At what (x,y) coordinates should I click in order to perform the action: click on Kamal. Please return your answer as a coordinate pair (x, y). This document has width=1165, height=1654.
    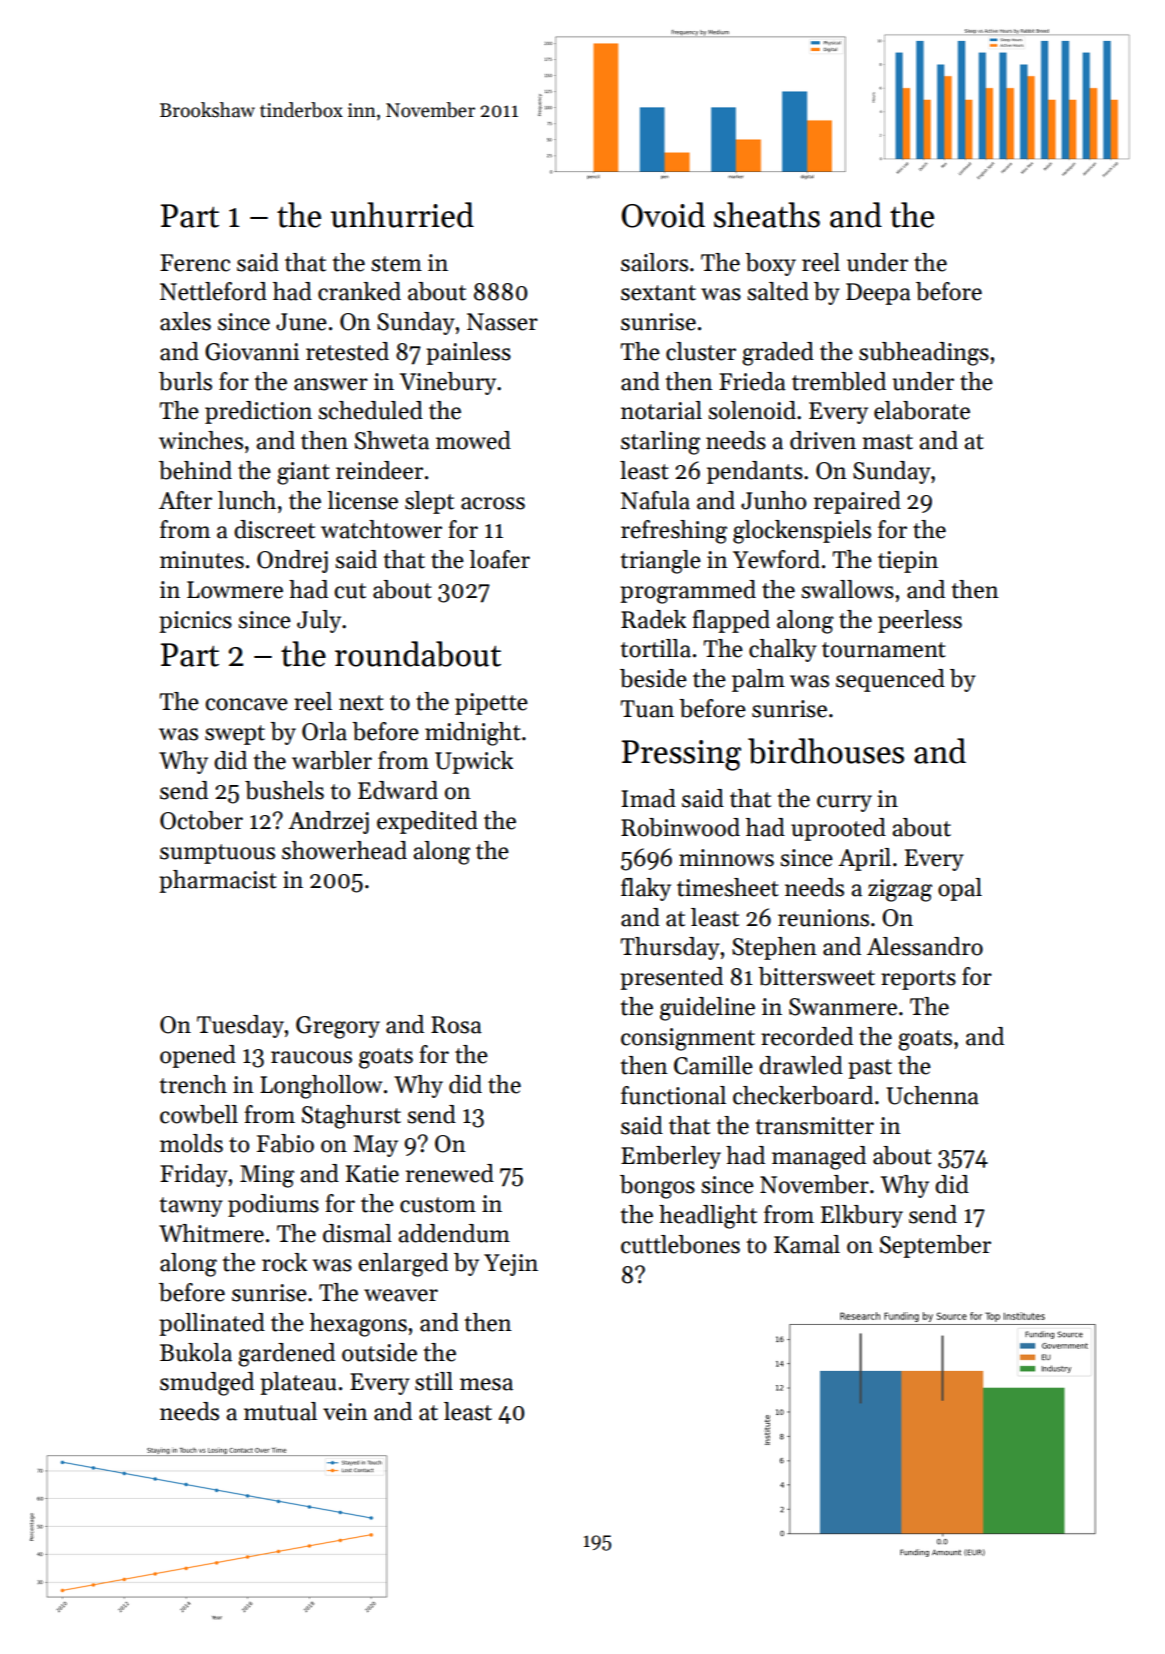
    Looking at the image, I should click on (807, 1244).
